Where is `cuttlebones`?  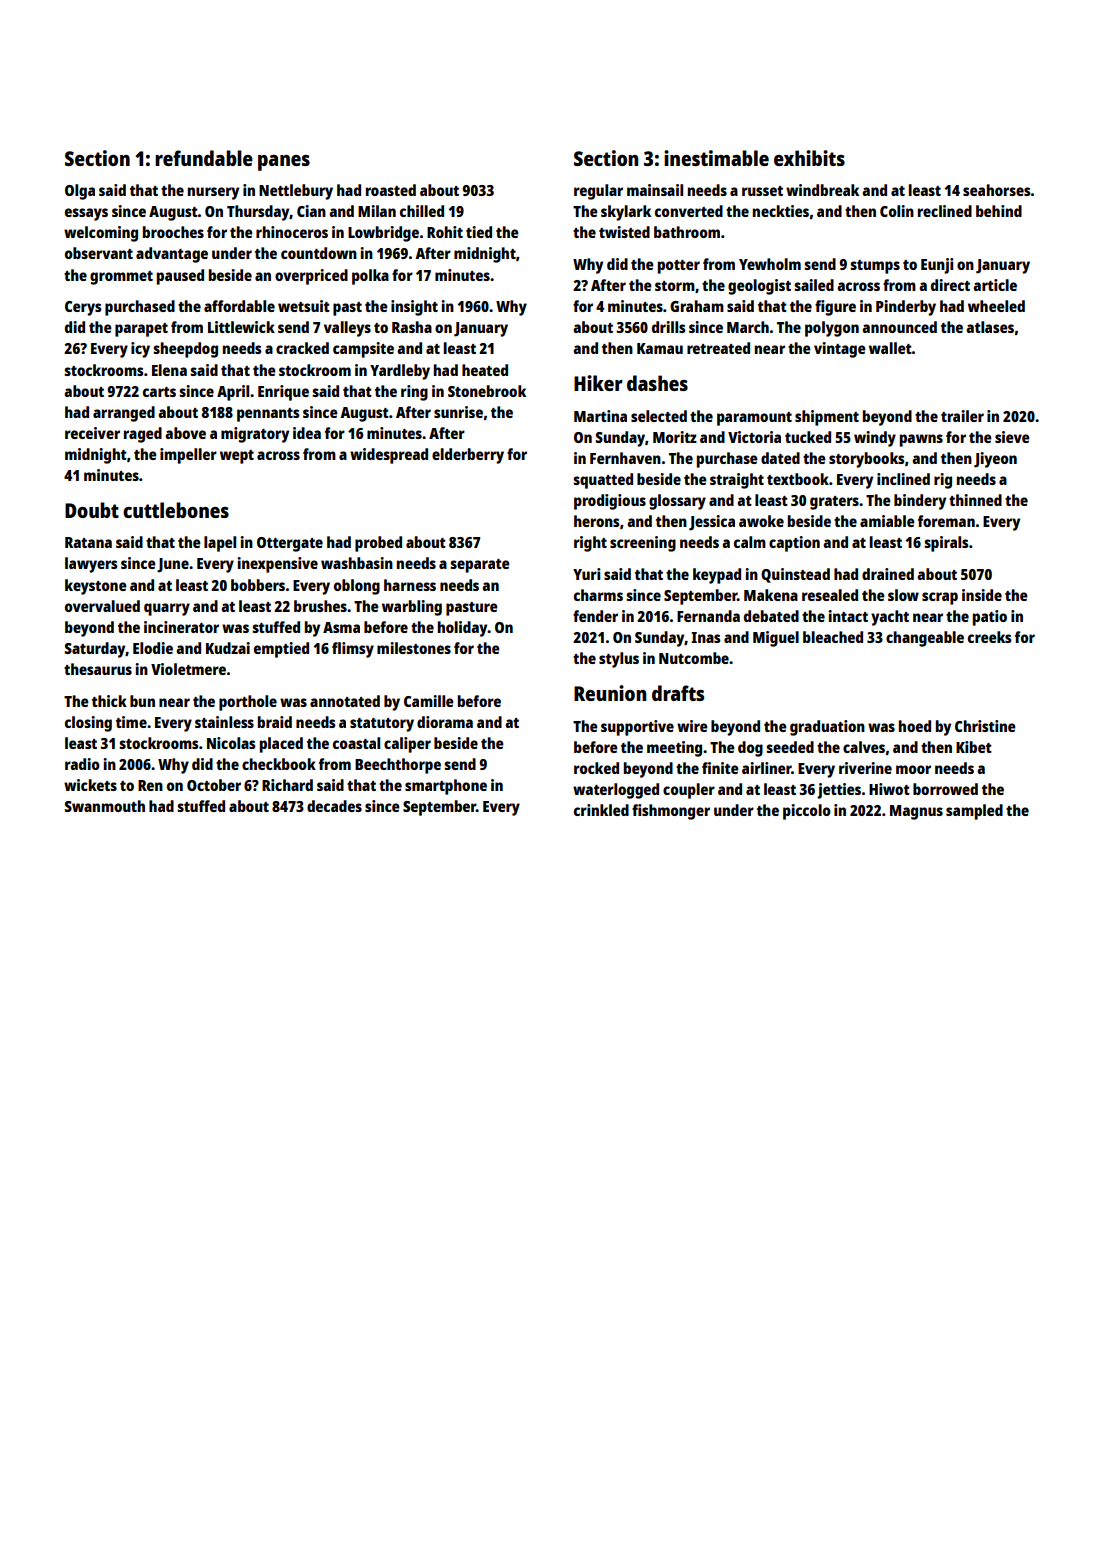 cuttlebones is located at coordinates (176, 510).
